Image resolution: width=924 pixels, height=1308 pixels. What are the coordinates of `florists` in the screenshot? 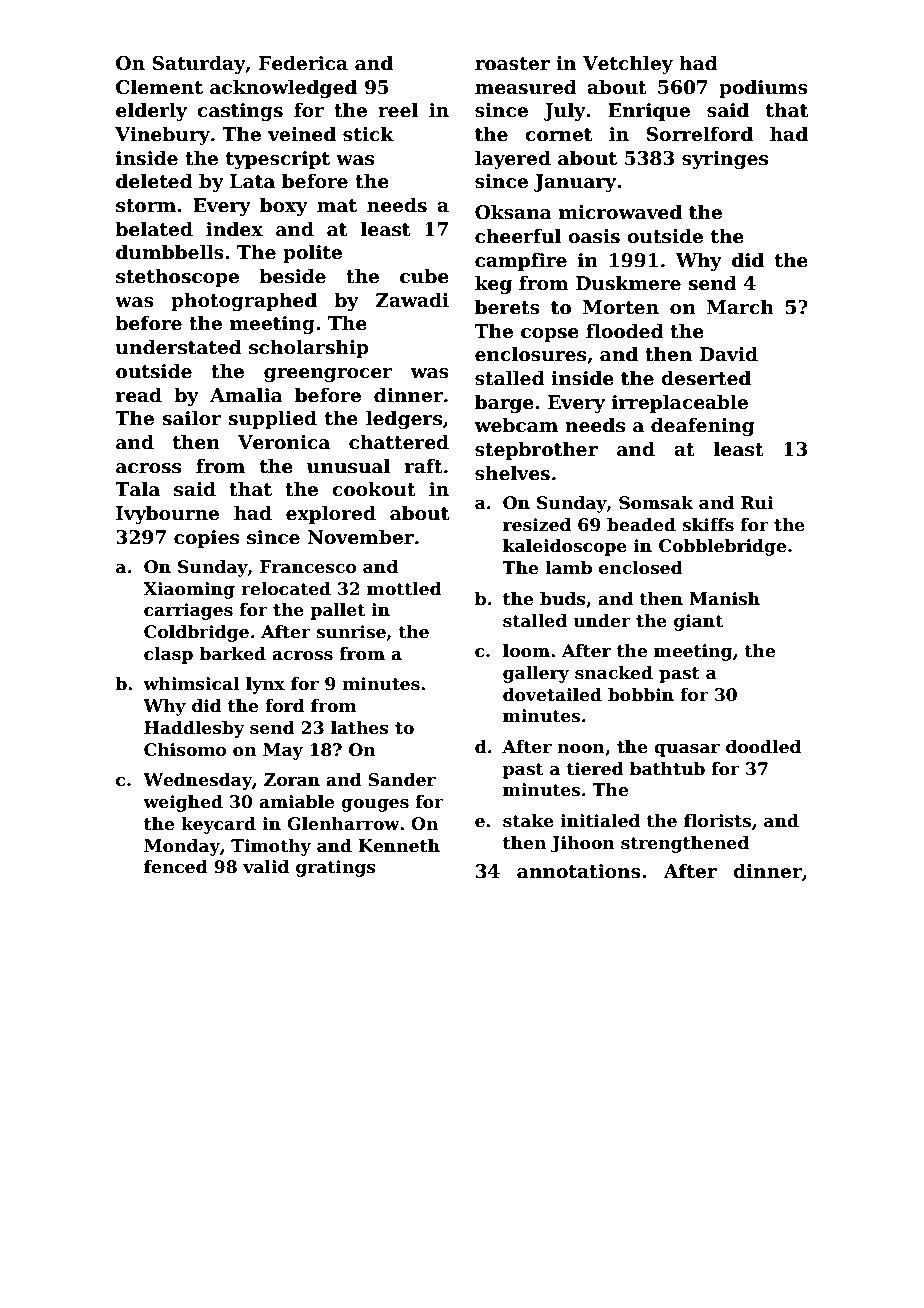 It's located at (717, 821).
